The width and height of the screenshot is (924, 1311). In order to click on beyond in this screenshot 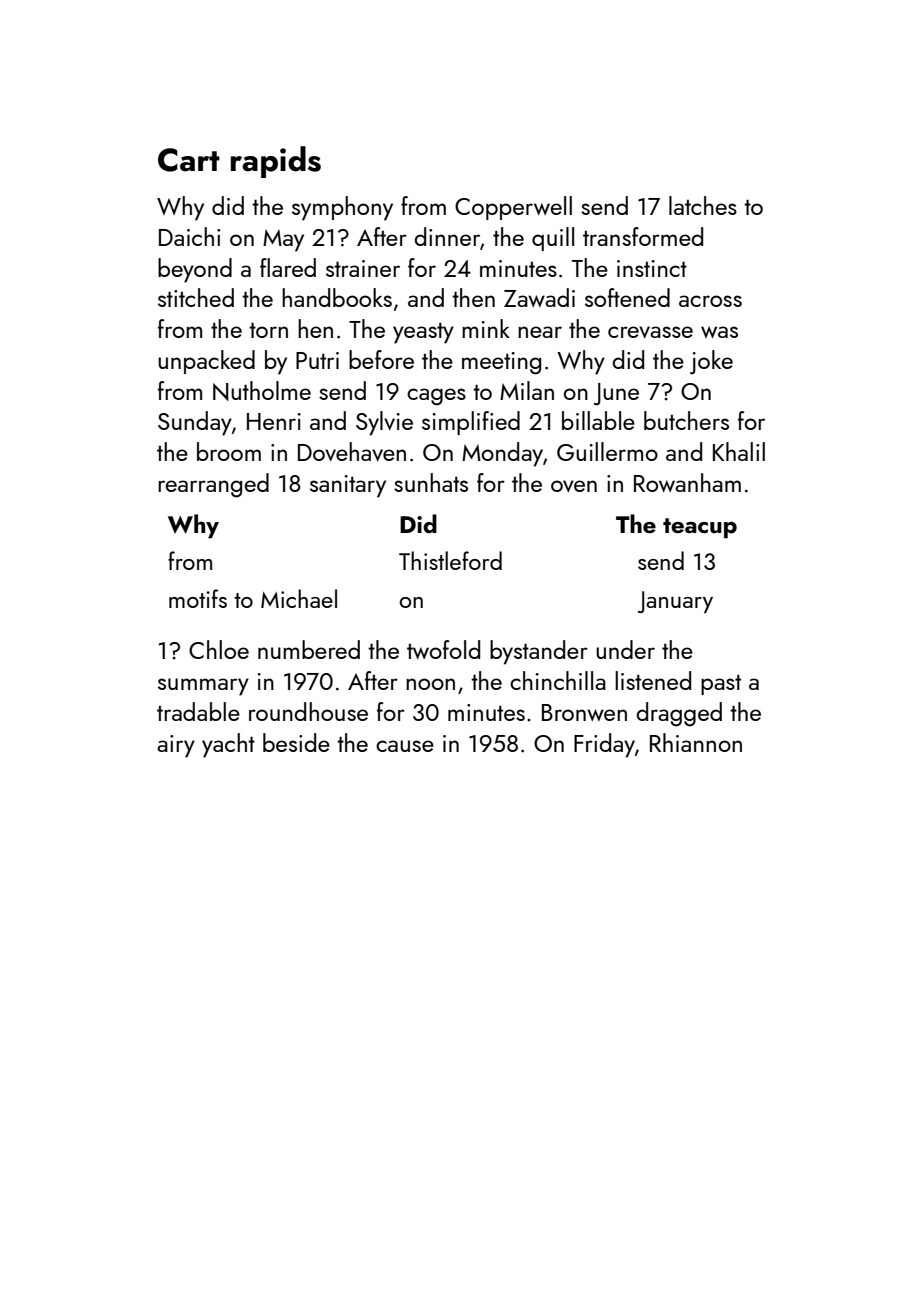, I will do `click(195, 270)`.
